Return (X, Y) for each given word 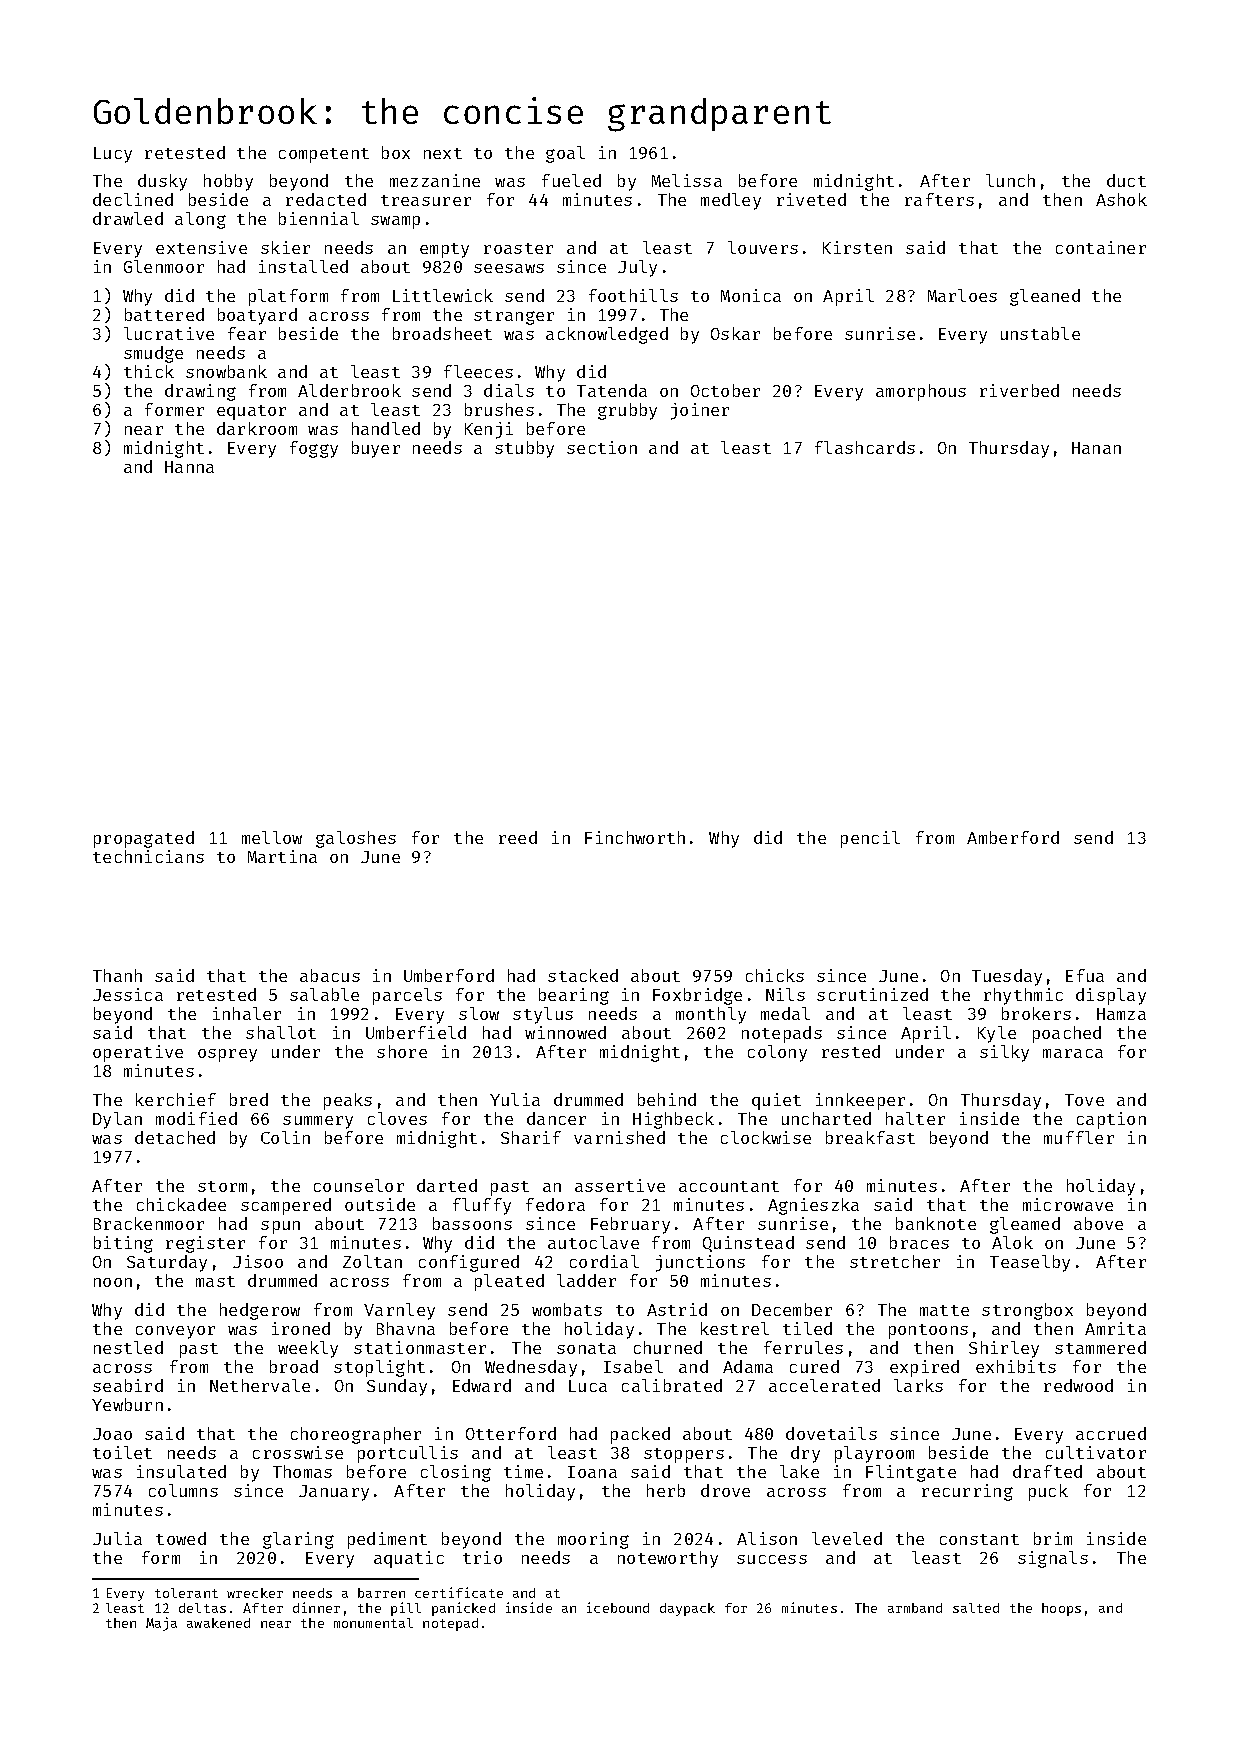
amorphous (921, 392)
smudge (153, 354)
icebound (618, 1607)
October (725, 390)
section (602, 447)
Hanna (189, 467)
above (1098, 1223)
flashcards (865, 447)
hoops (1061, 1609)
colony (777, 1053)
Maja (161, 1624)
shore (402, 1051)
